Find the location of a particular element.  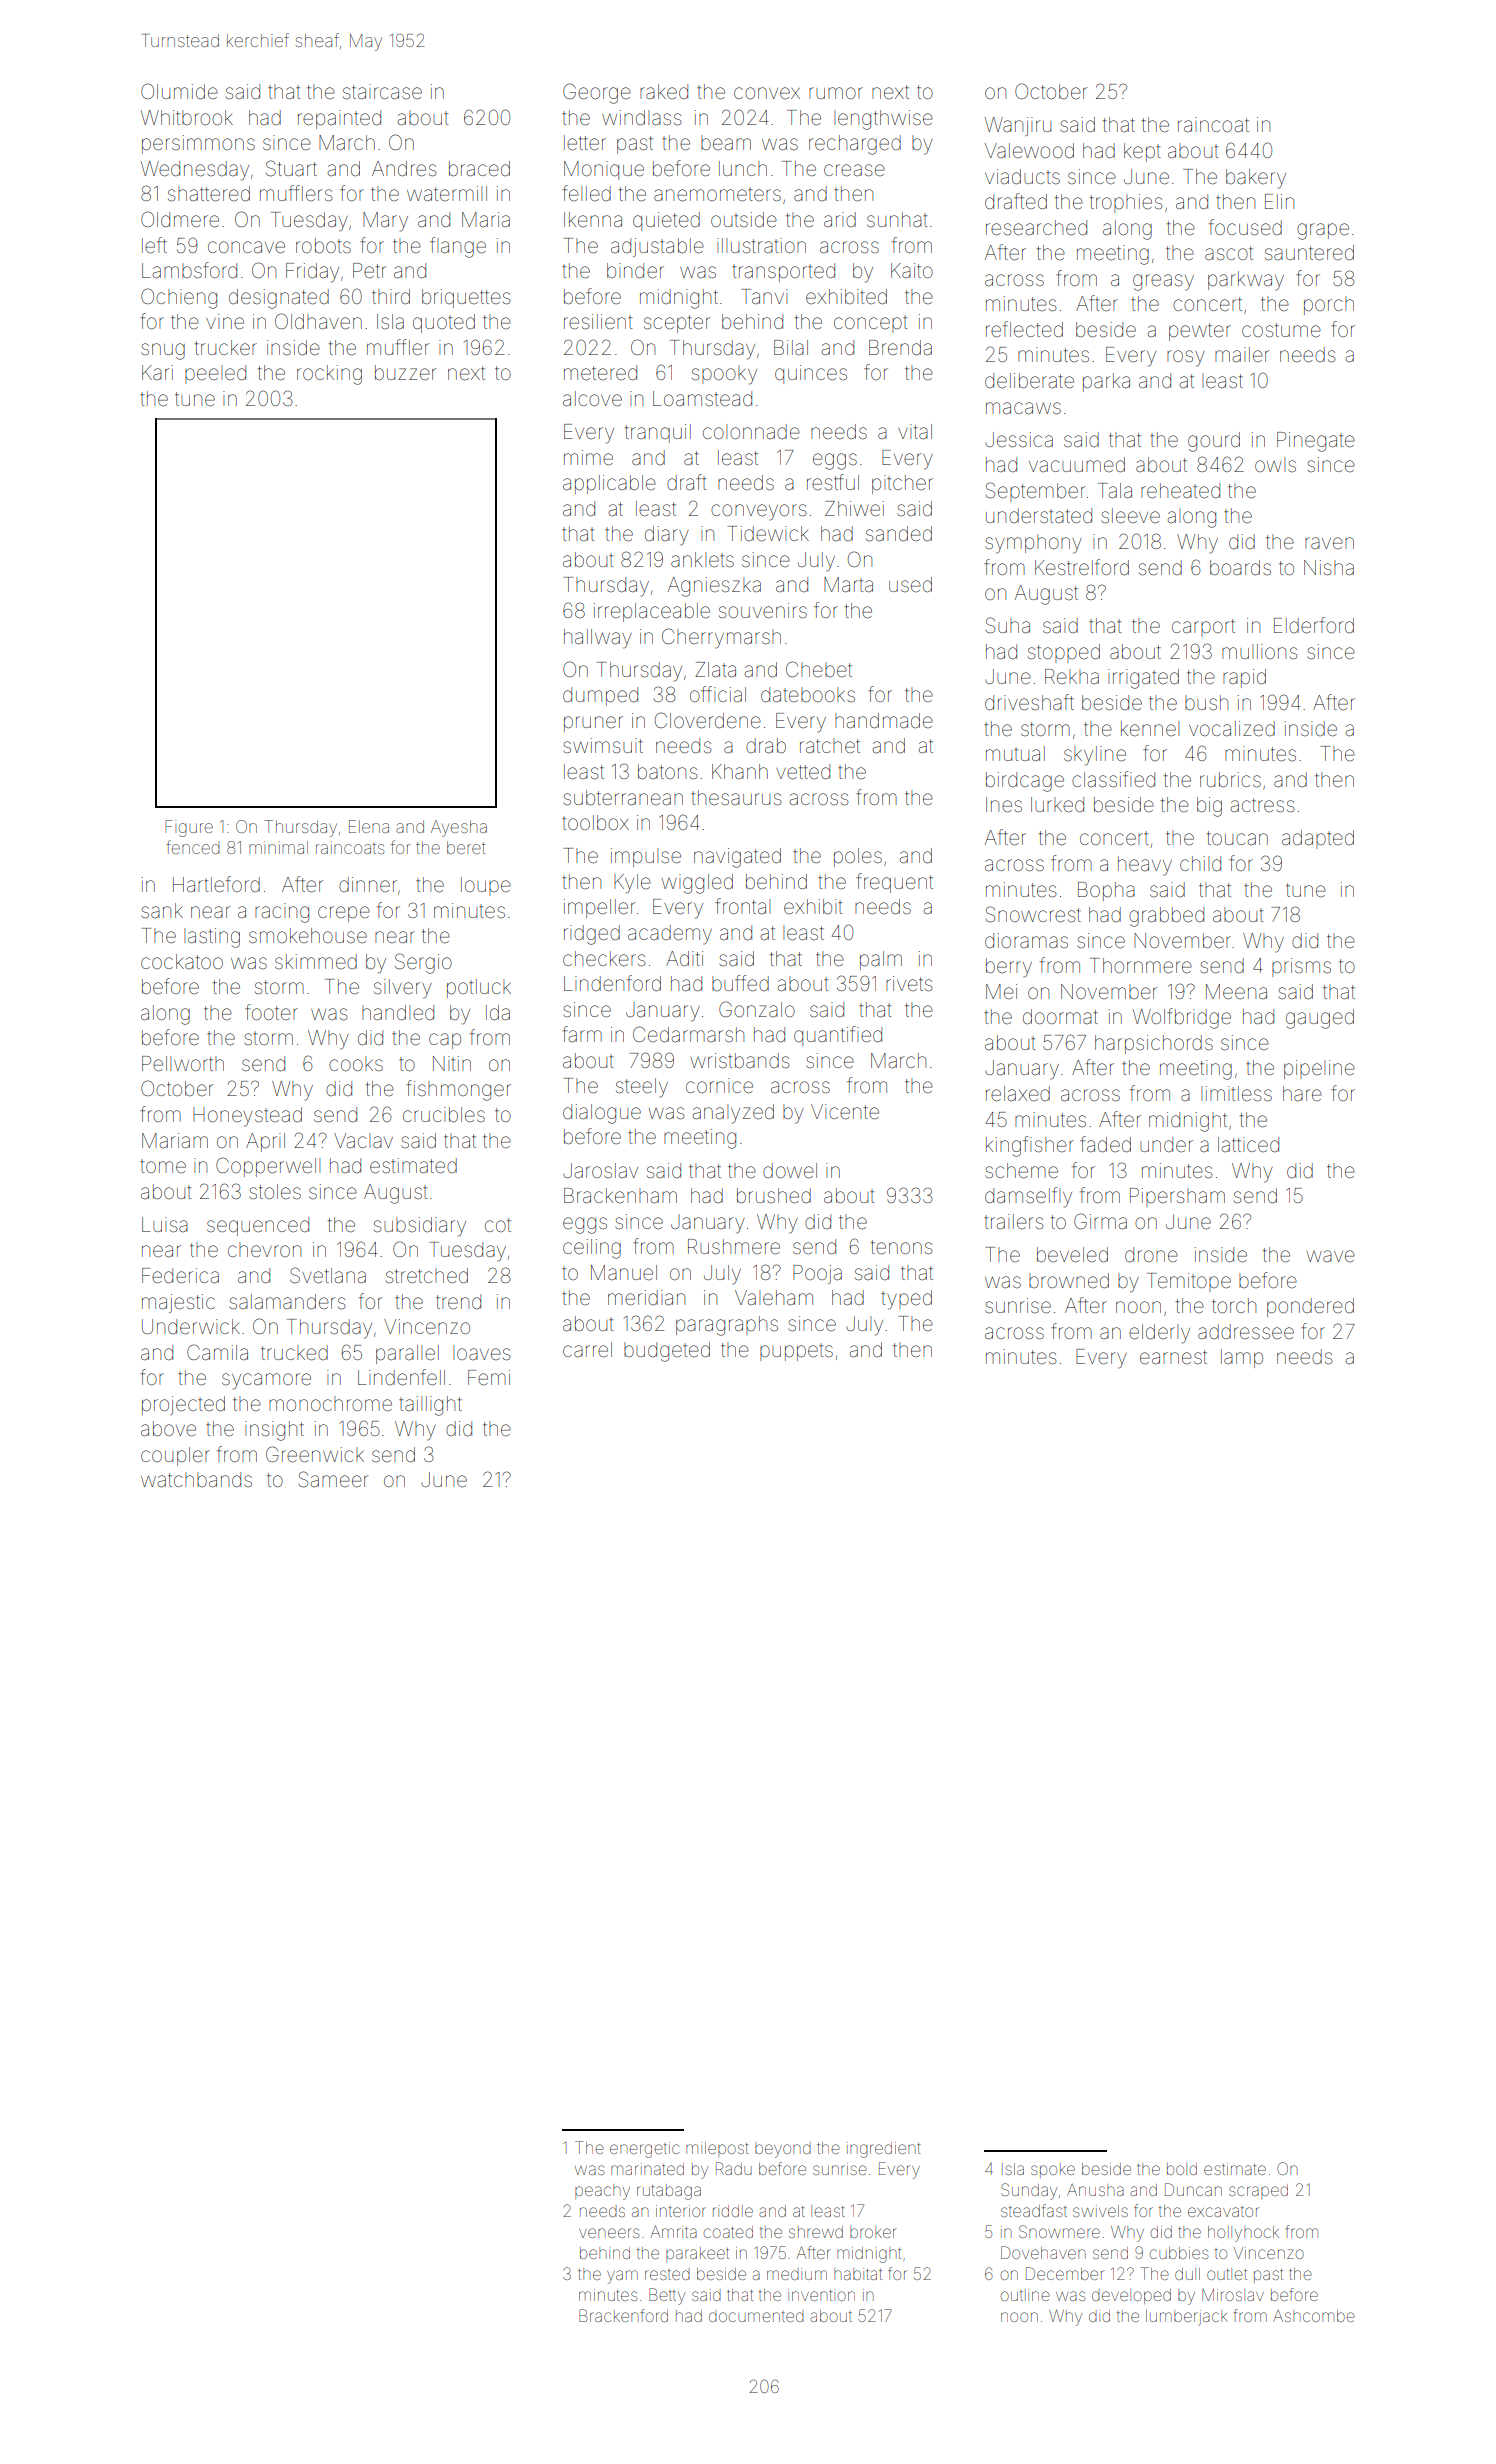

rocking is located at coordinates (329, 375).
